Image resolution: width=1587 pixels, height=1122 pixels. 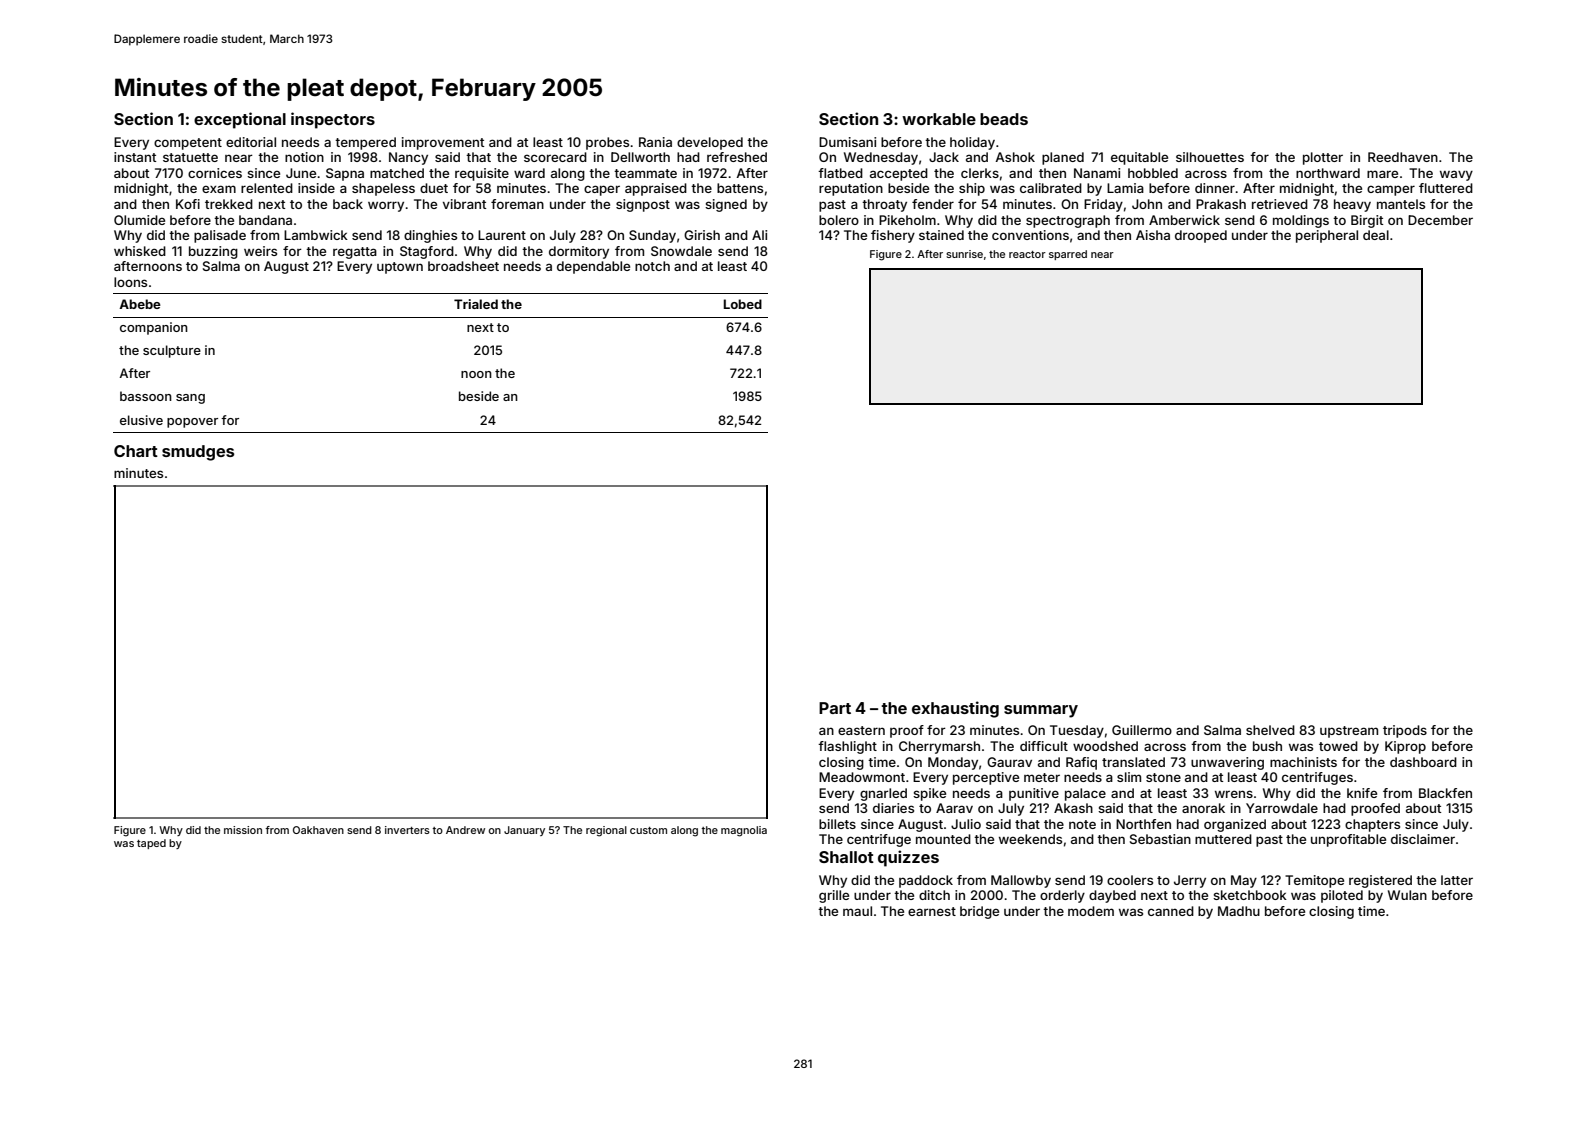 I want to click on Andrew, so click(x=465, y=830).
